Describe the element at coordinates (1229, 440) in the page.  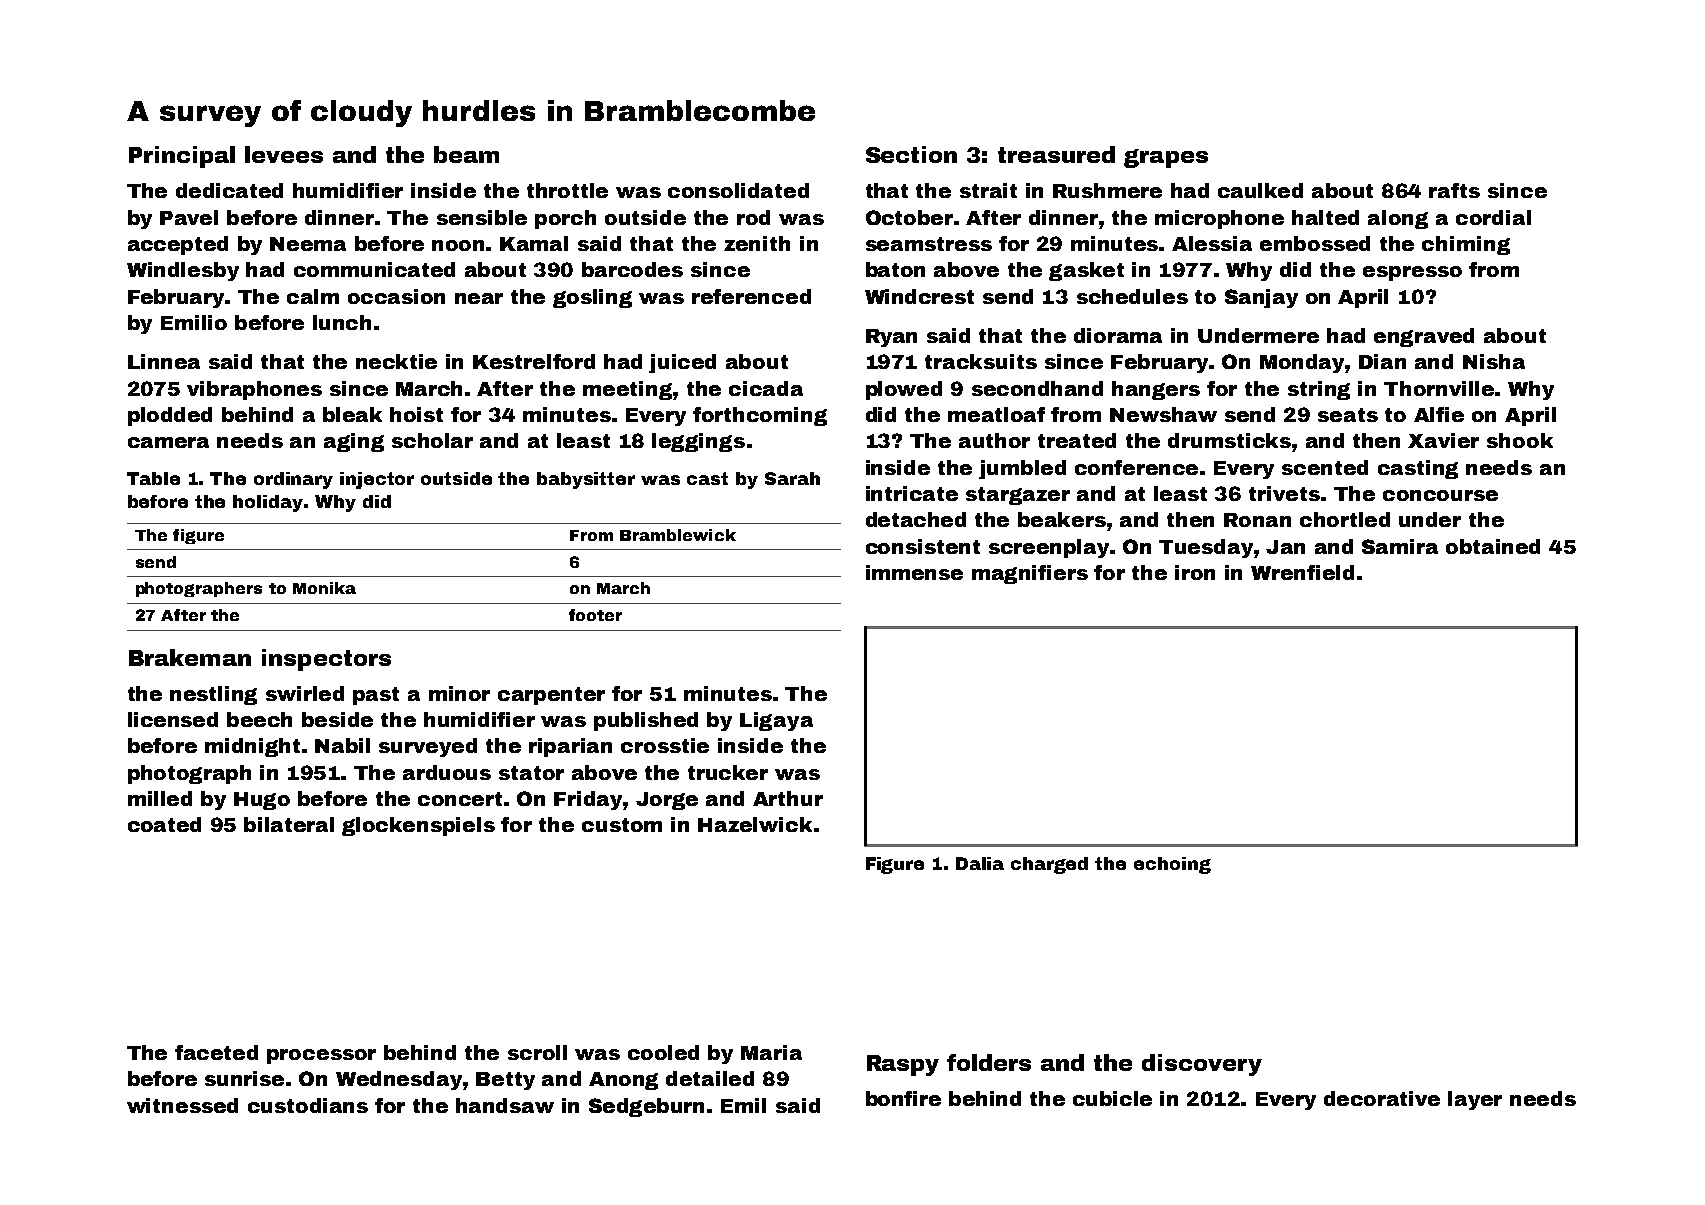
I see `drumsticks` at that location.
